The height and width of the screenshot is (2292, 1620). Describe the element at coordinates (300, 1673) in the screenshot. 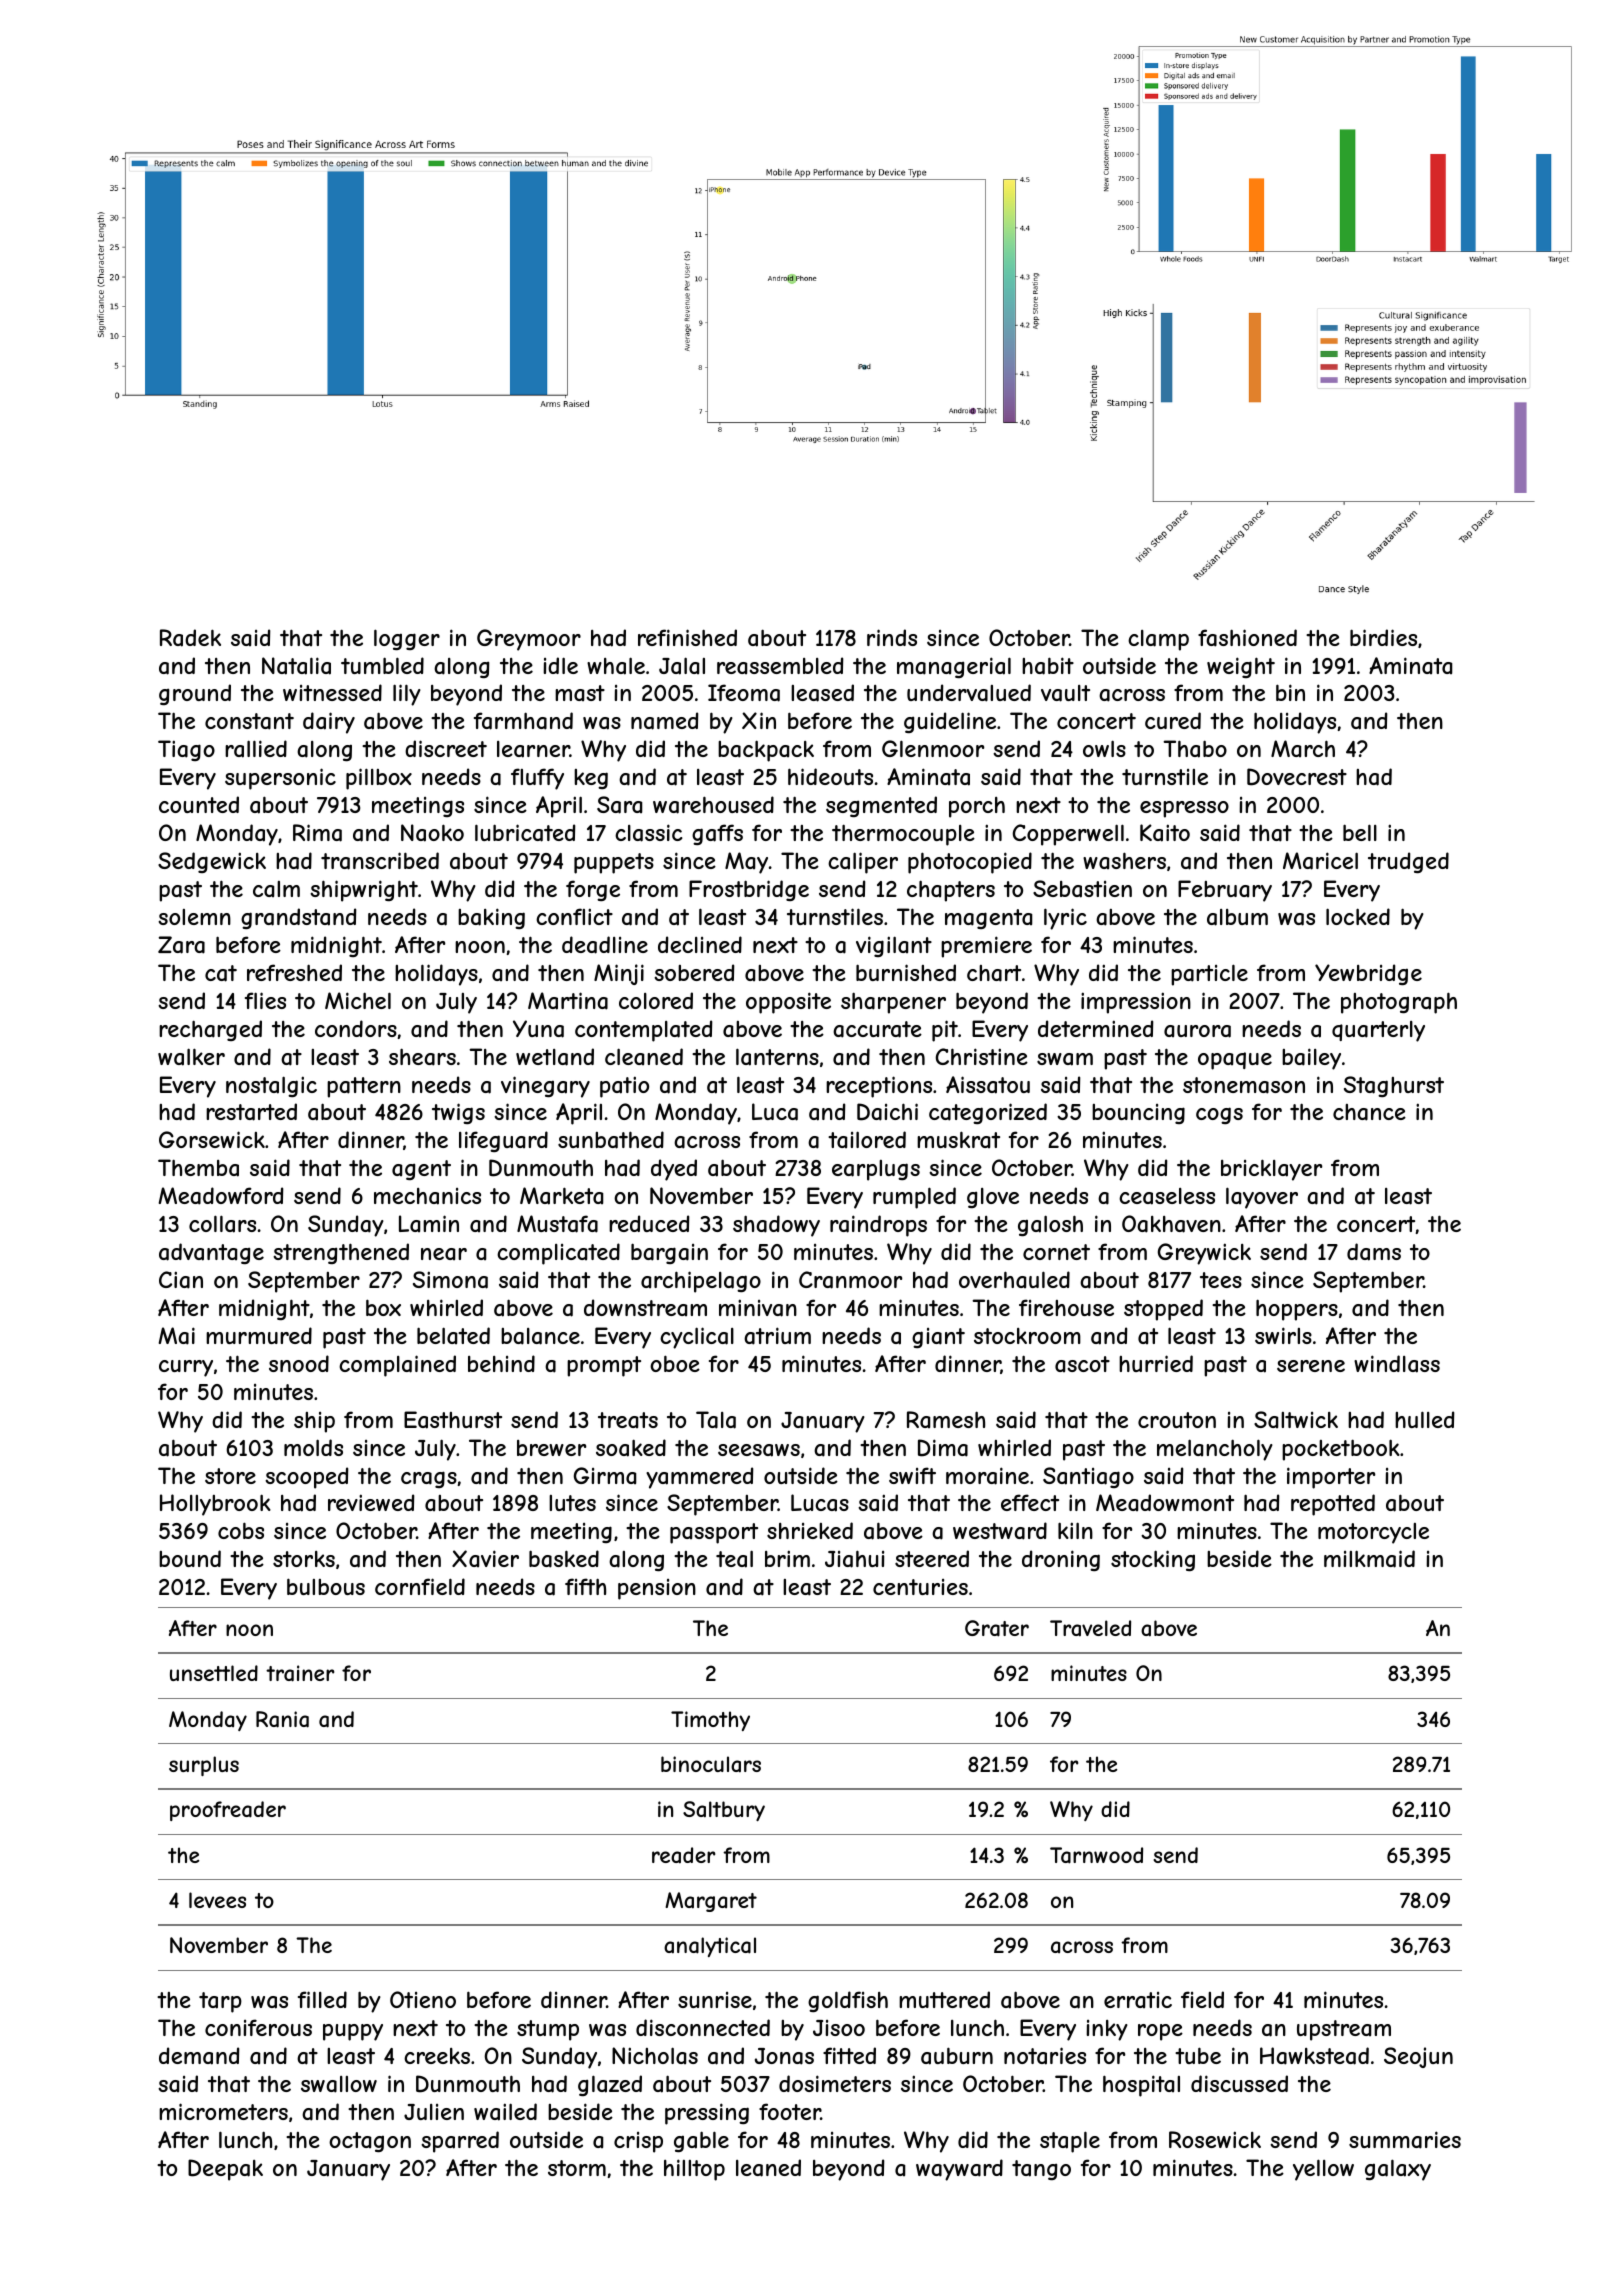

I see `trainer` at that location.
